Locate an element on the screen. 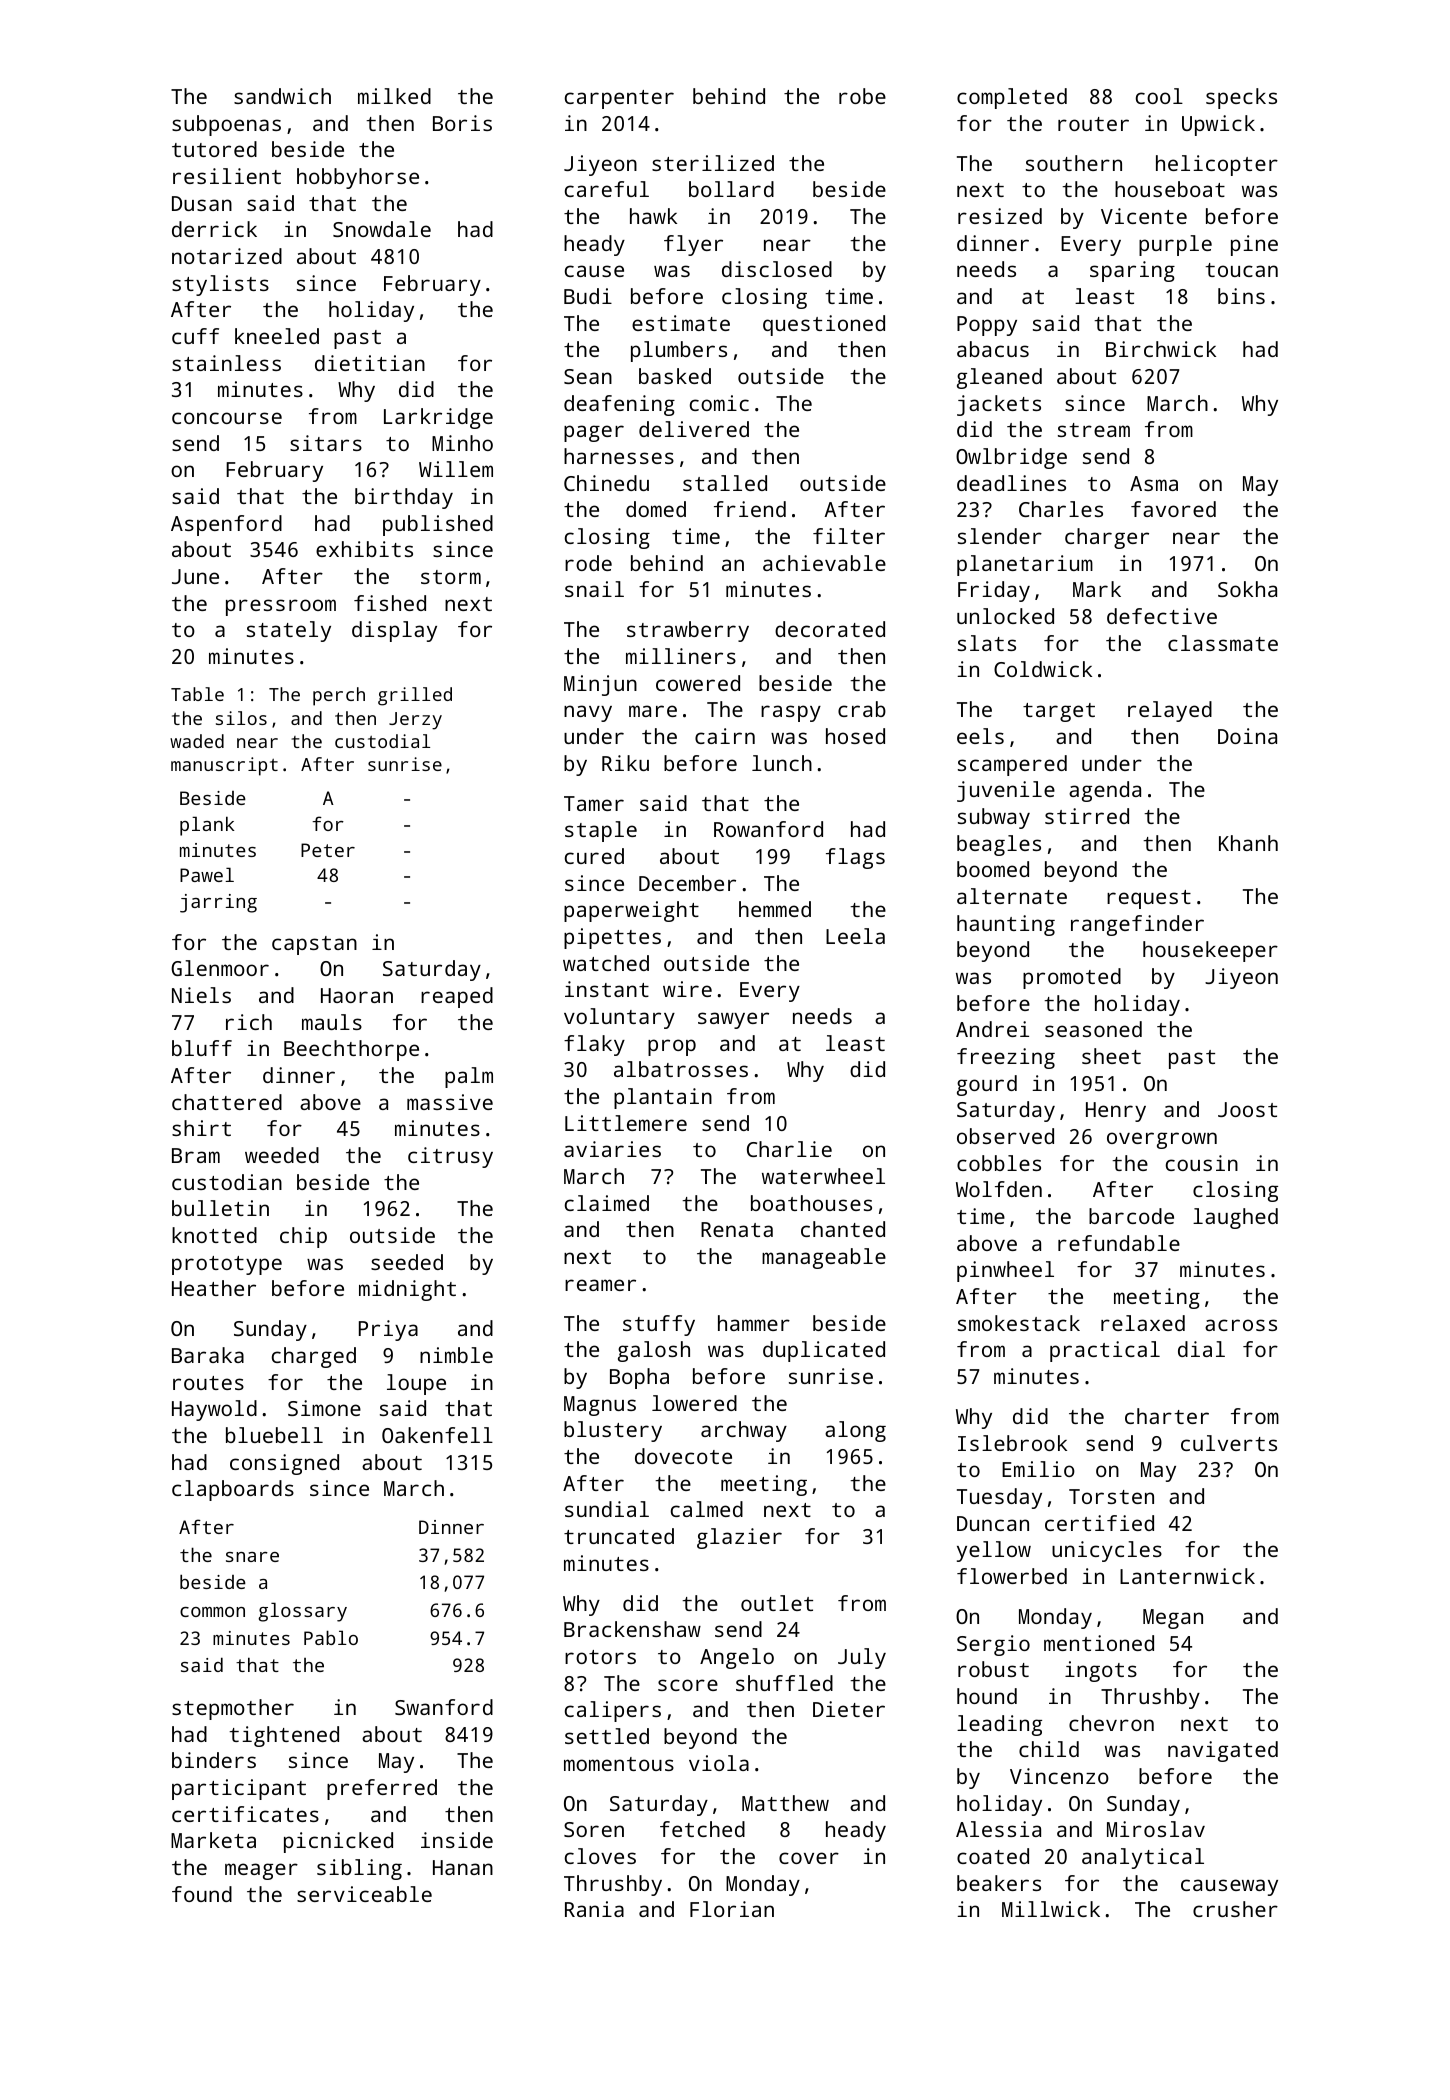 The height and width of the screenshot is (2100, 1450). Tamer is located at coordinates (594, 803).
